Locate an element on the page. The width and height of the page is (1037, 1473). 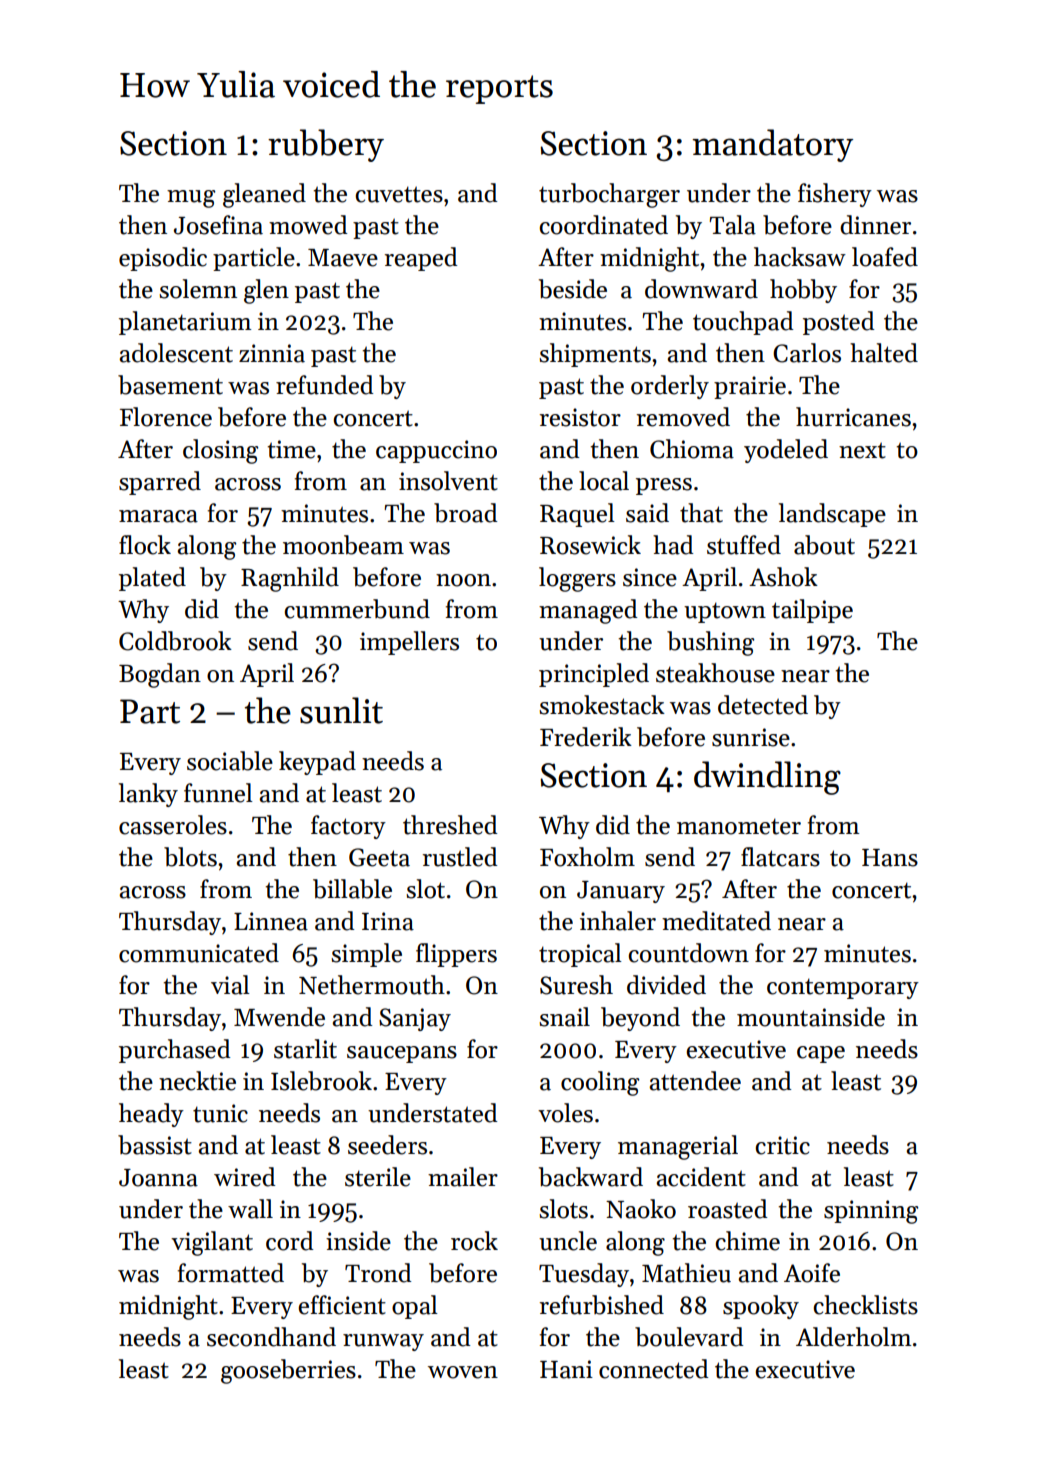
adolescent is located at coordinates (176, 353).
